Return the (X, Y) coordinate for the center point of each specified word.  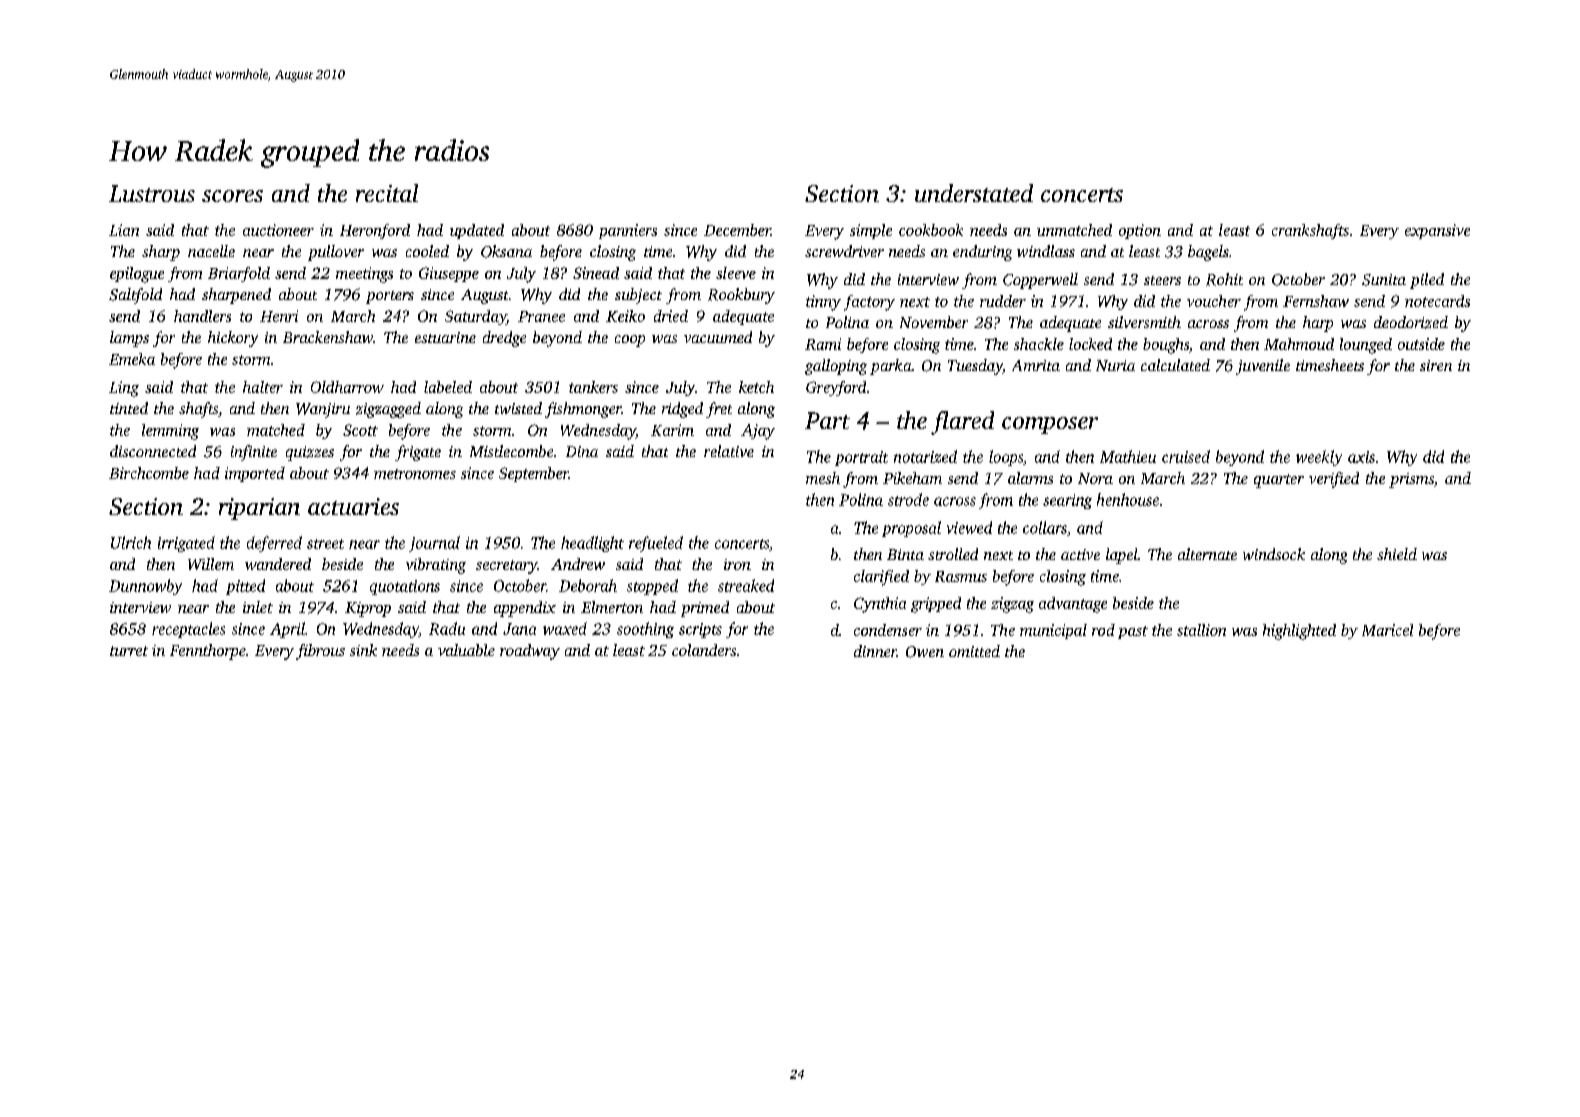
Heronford (375, 231)
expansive (1437, 231)
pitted (245, 587)
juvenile (1263, 367)
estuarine (445, 337)
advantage (1073, 605)
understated (974, 193)
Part (827, 420)
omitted (974, 651)
